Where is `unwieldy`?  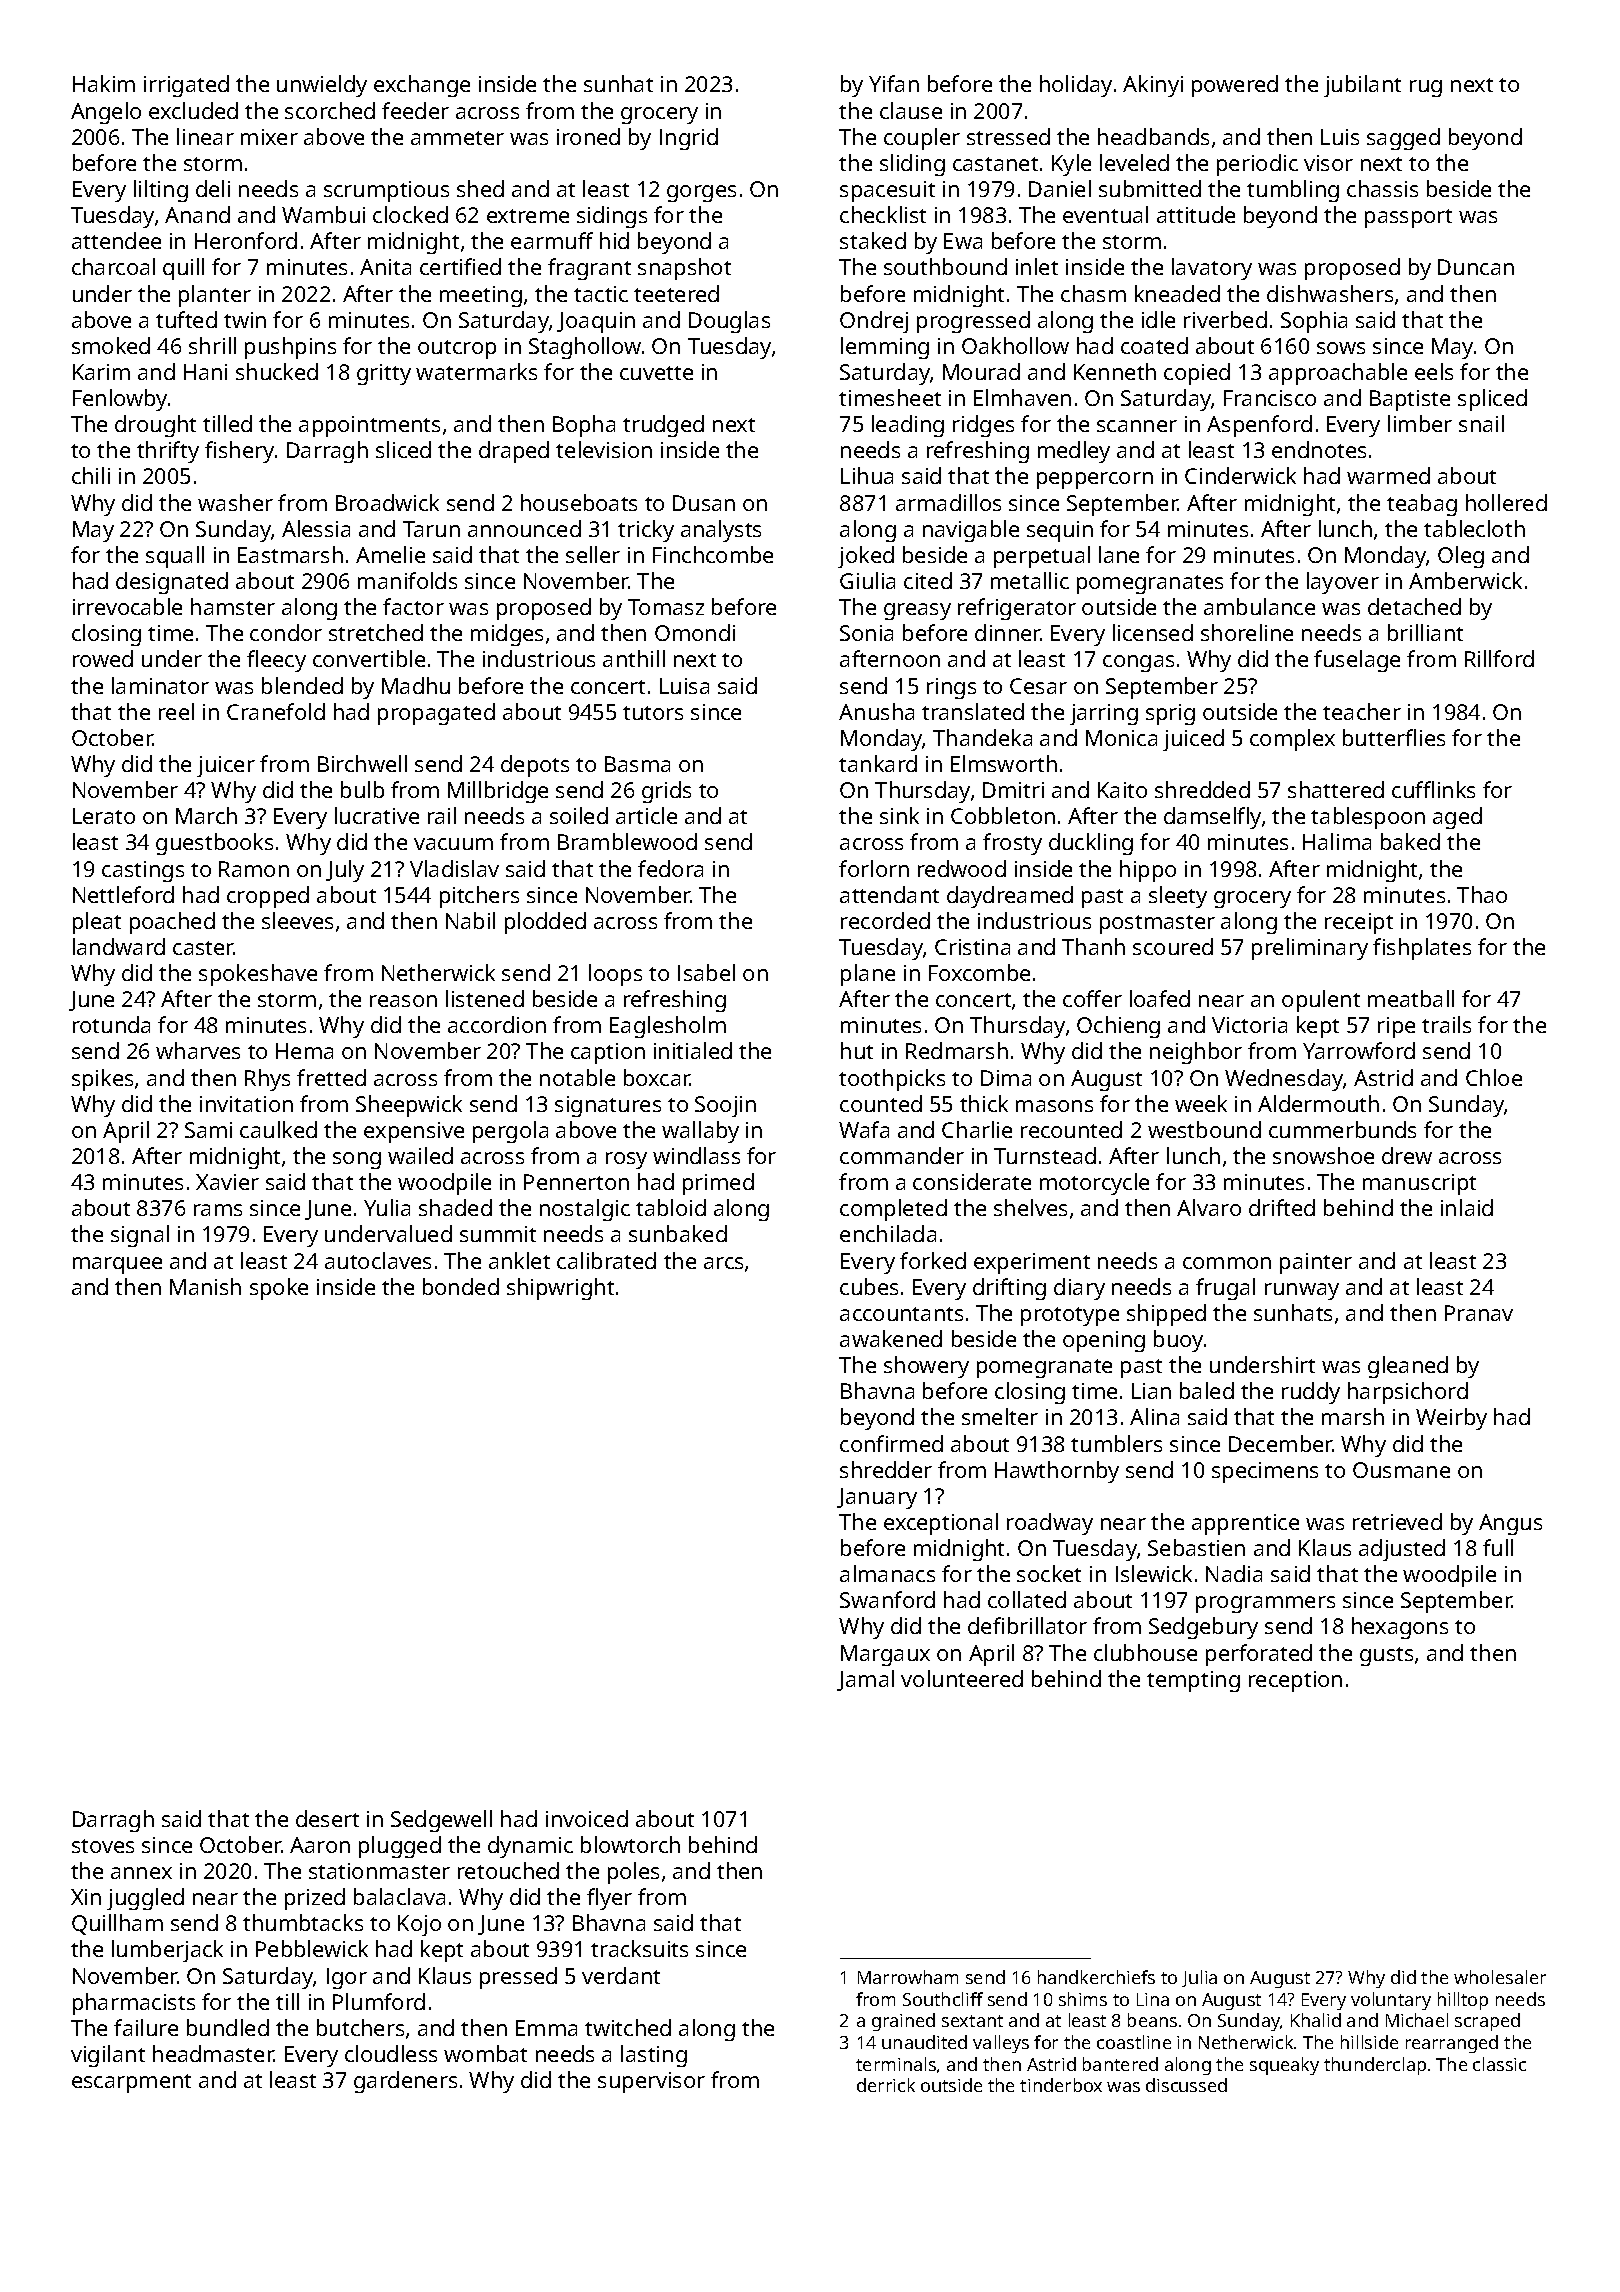
unwieldy is located at coordinates (322, 86).
